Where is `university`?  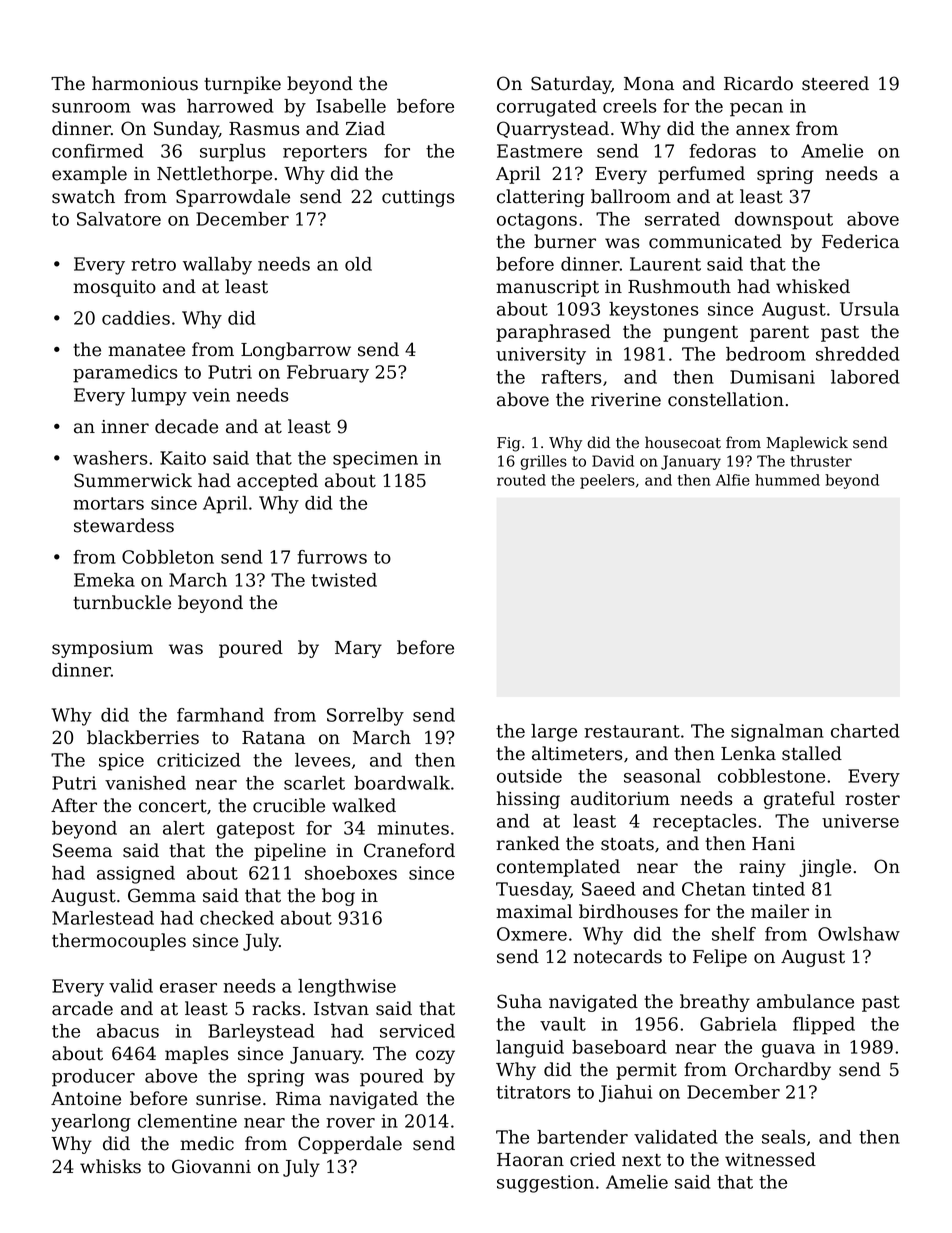 university is located at coordinates (541, 356).
